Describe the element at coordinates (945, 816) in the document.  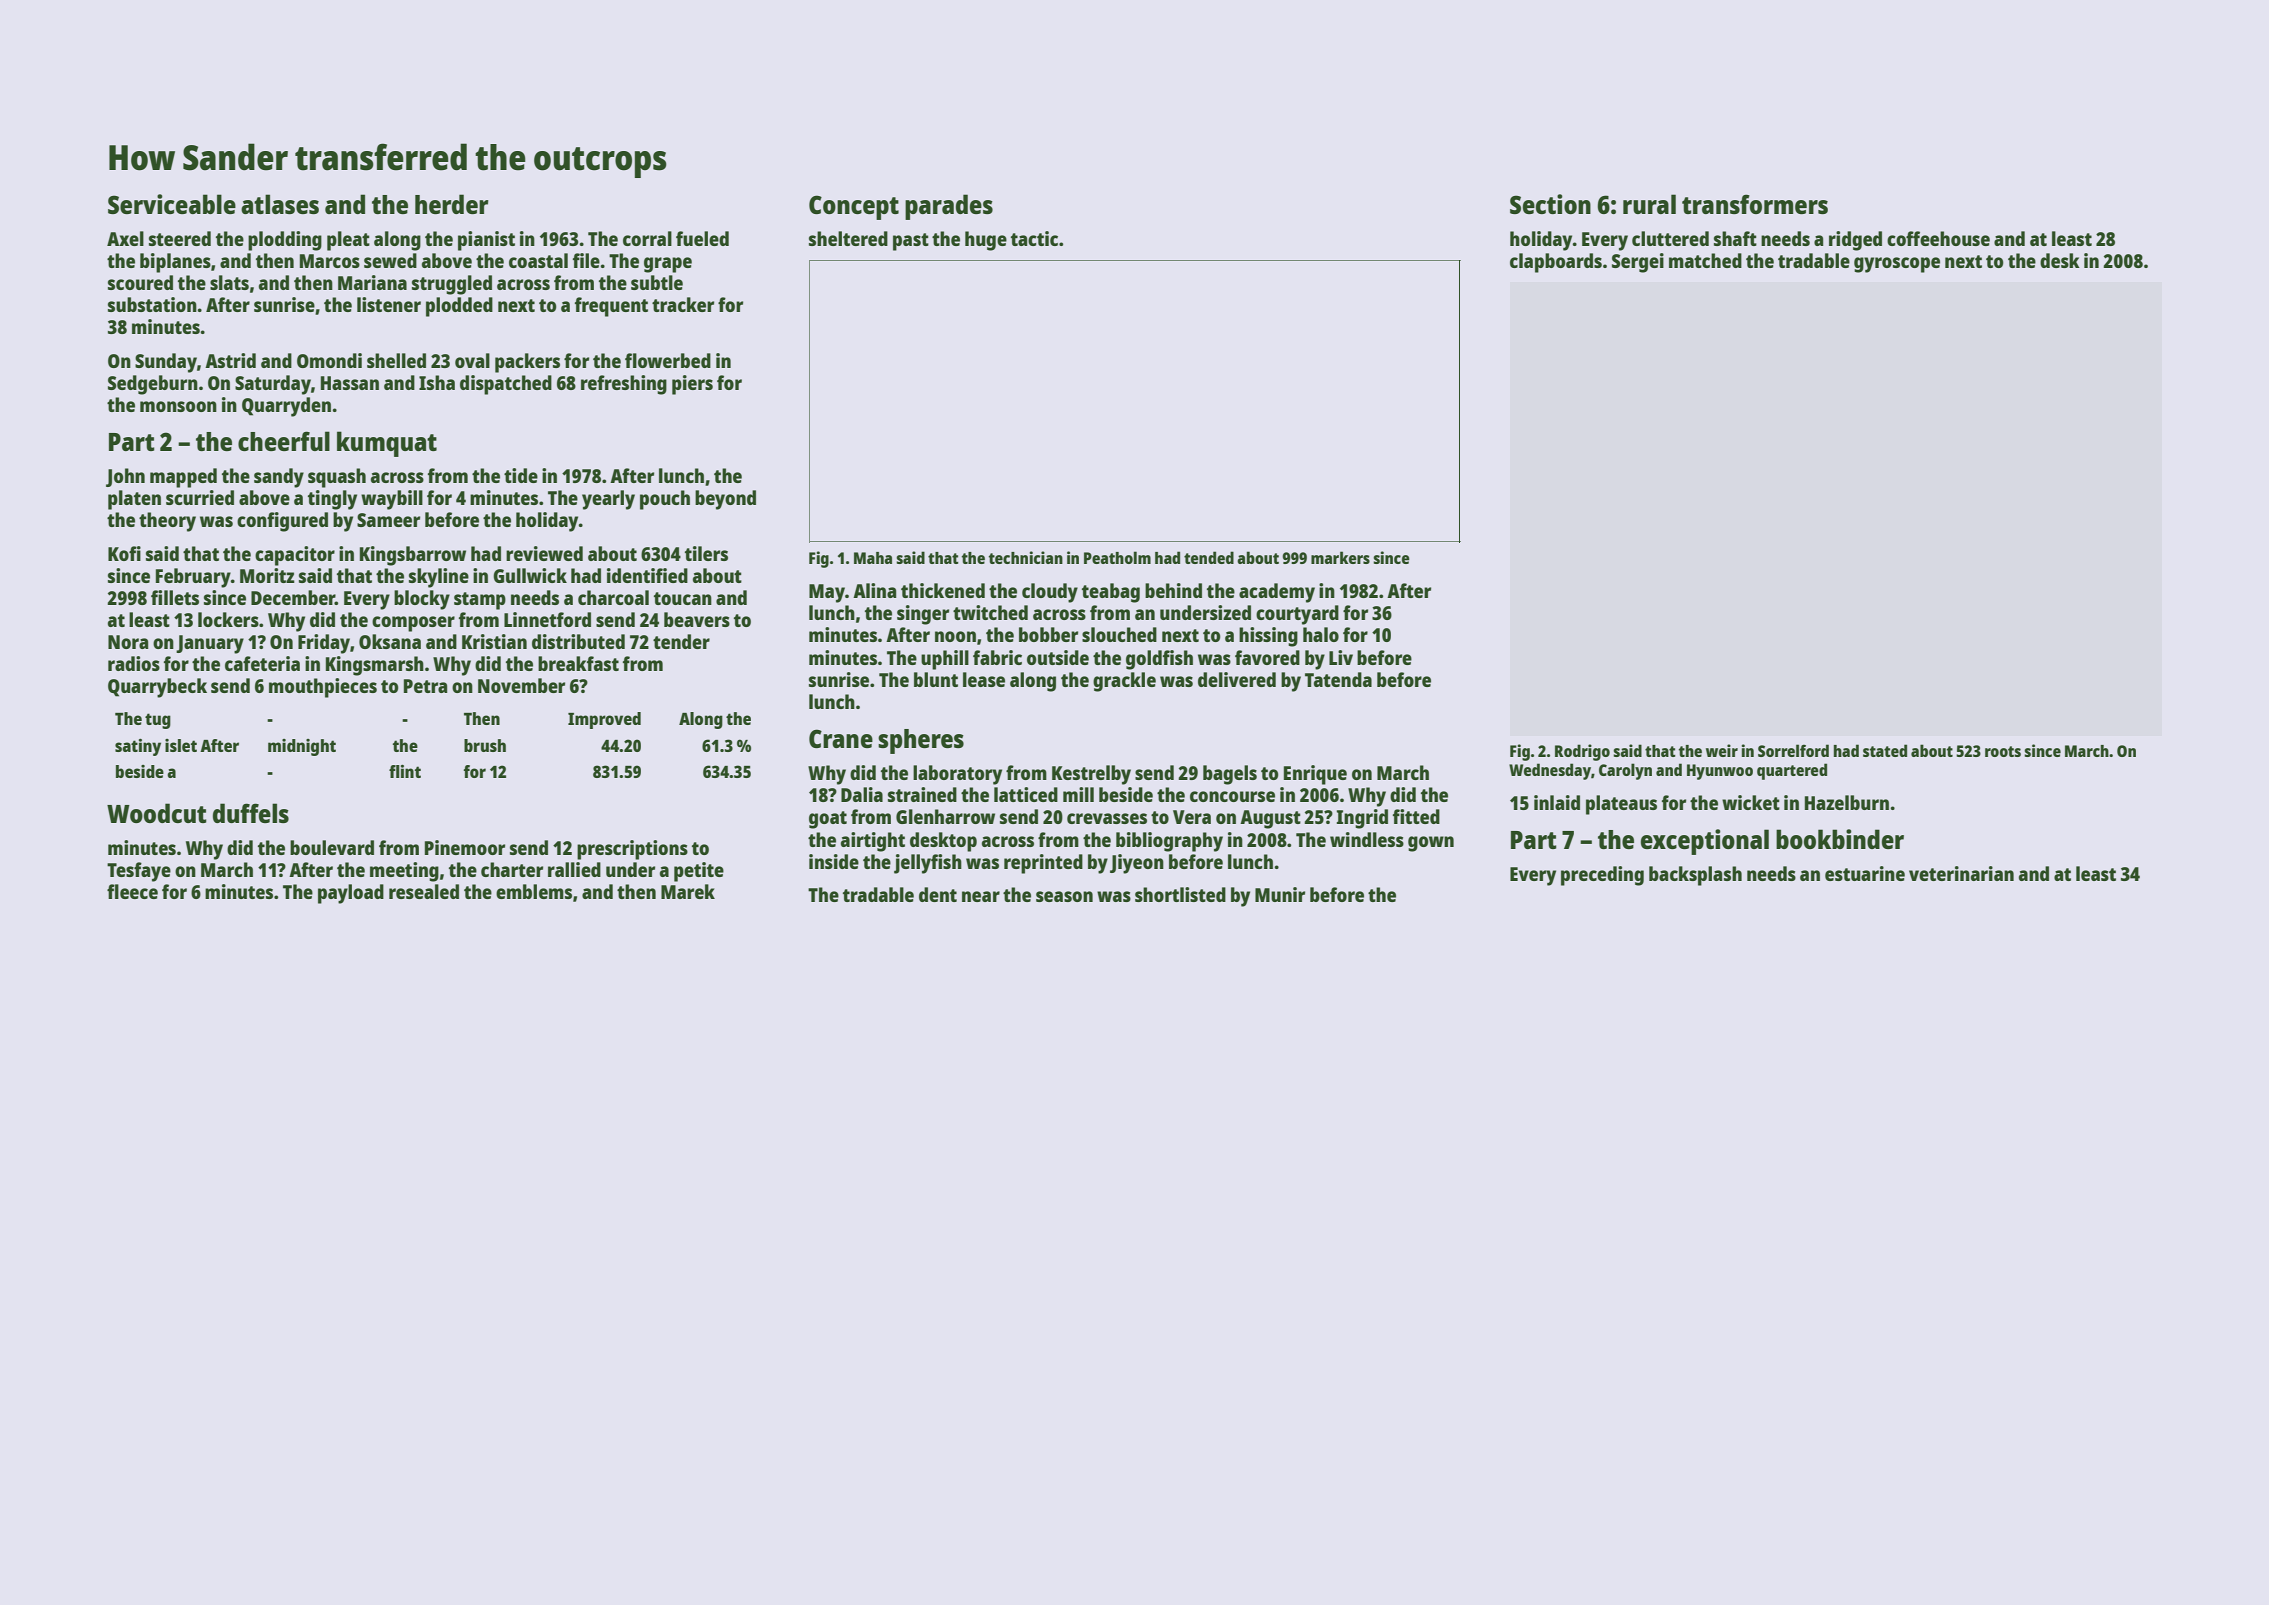
I see `Glenharrow` at that location.
